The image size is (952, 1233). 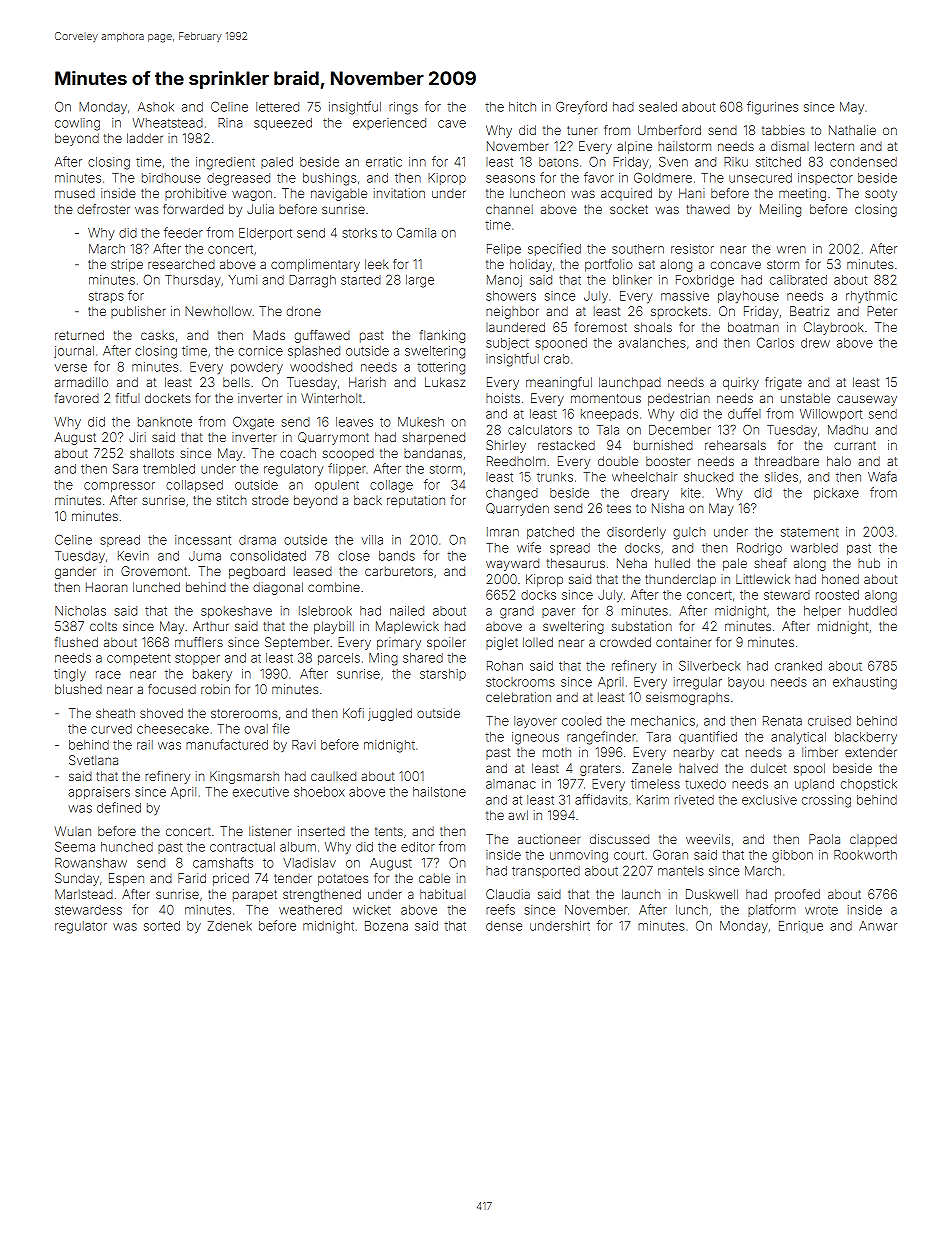 What do you see at coordinates (315, 265) in the screenshot?
I see `complimentary` at bounding box center [315, 265].
